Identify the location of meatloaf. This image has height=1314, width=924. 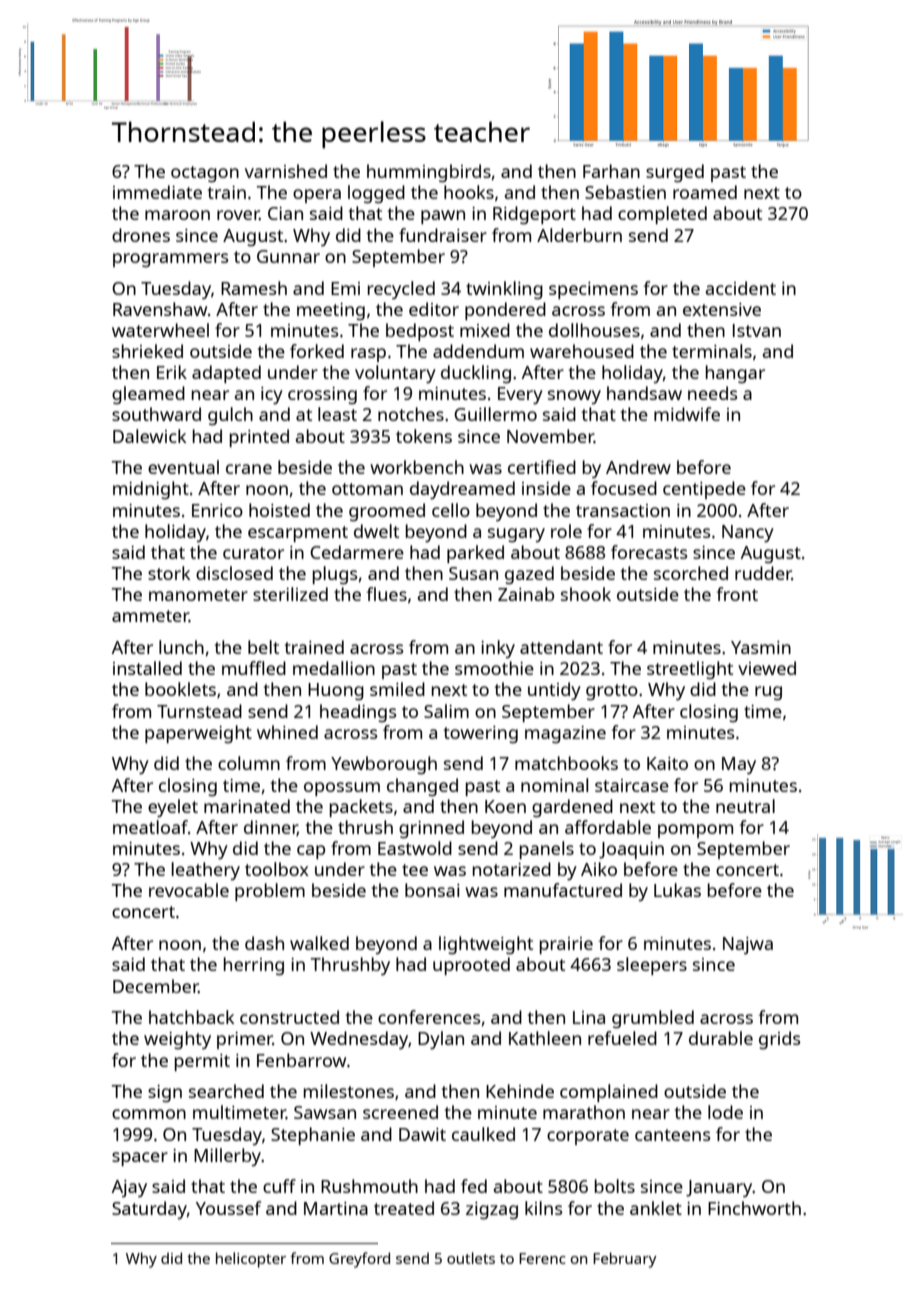
(150, 827).
